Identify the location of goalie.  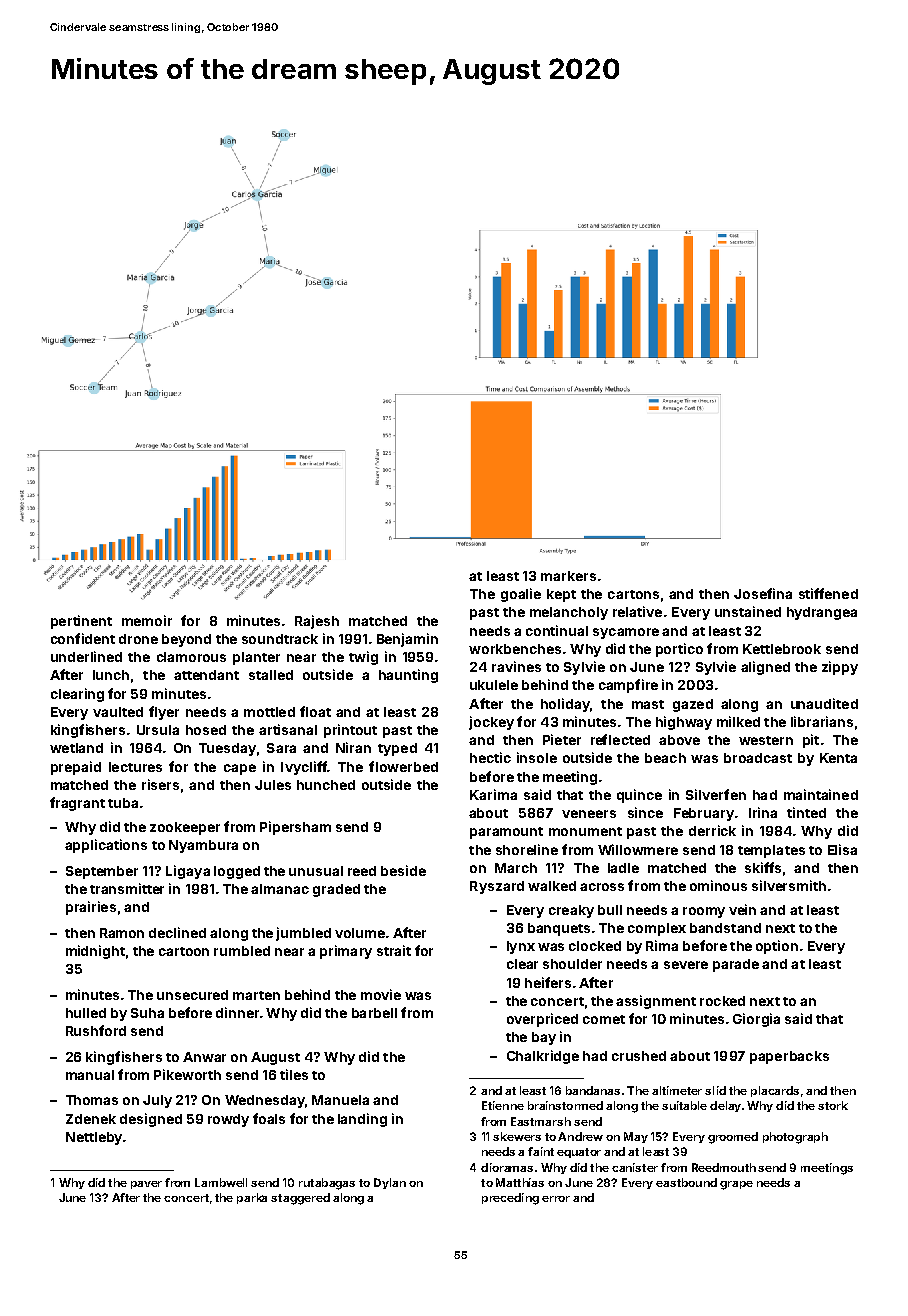
(521, 595).
